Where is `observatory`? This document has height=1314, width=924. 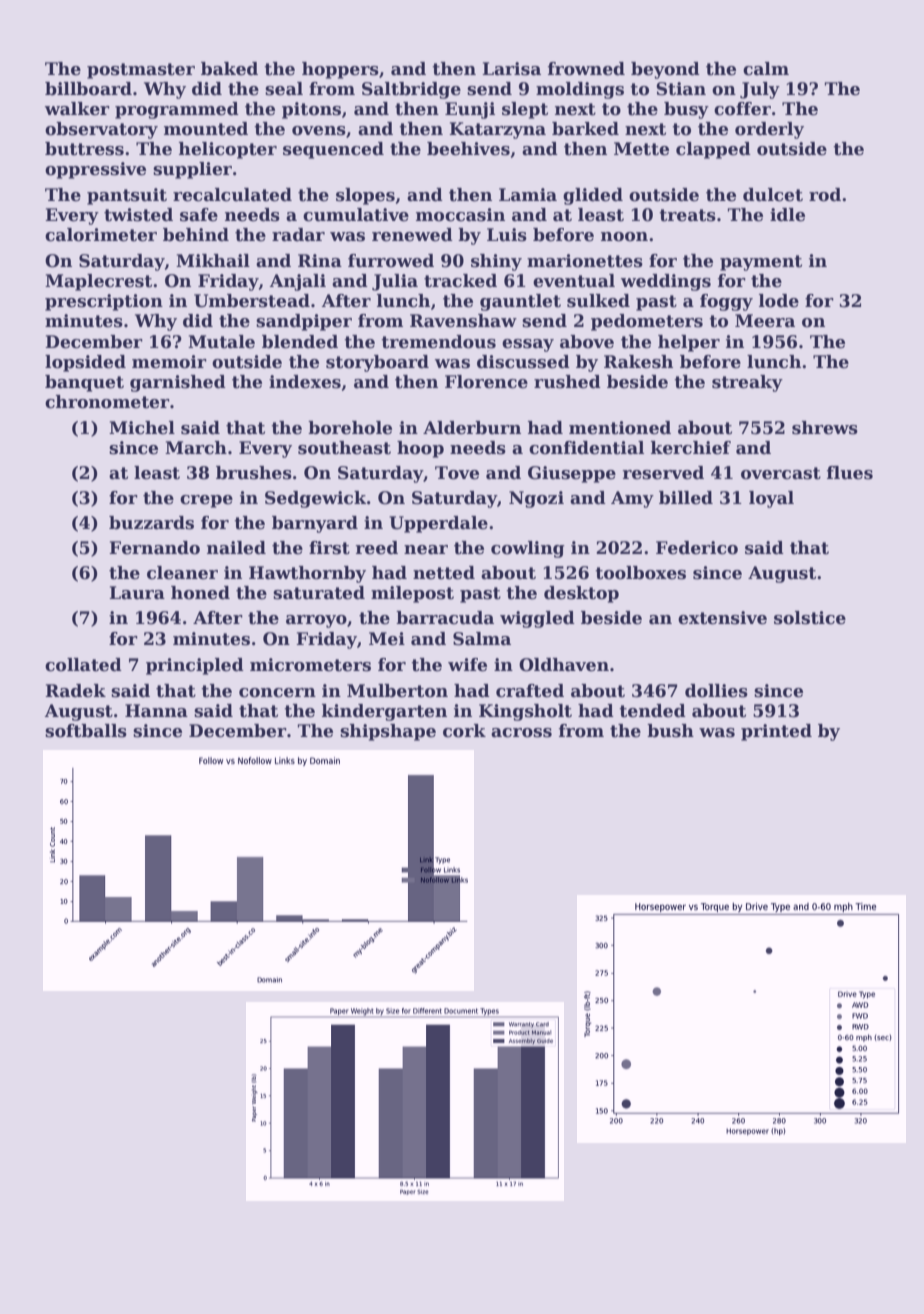 observatory is located at coordinates (101, 130).
